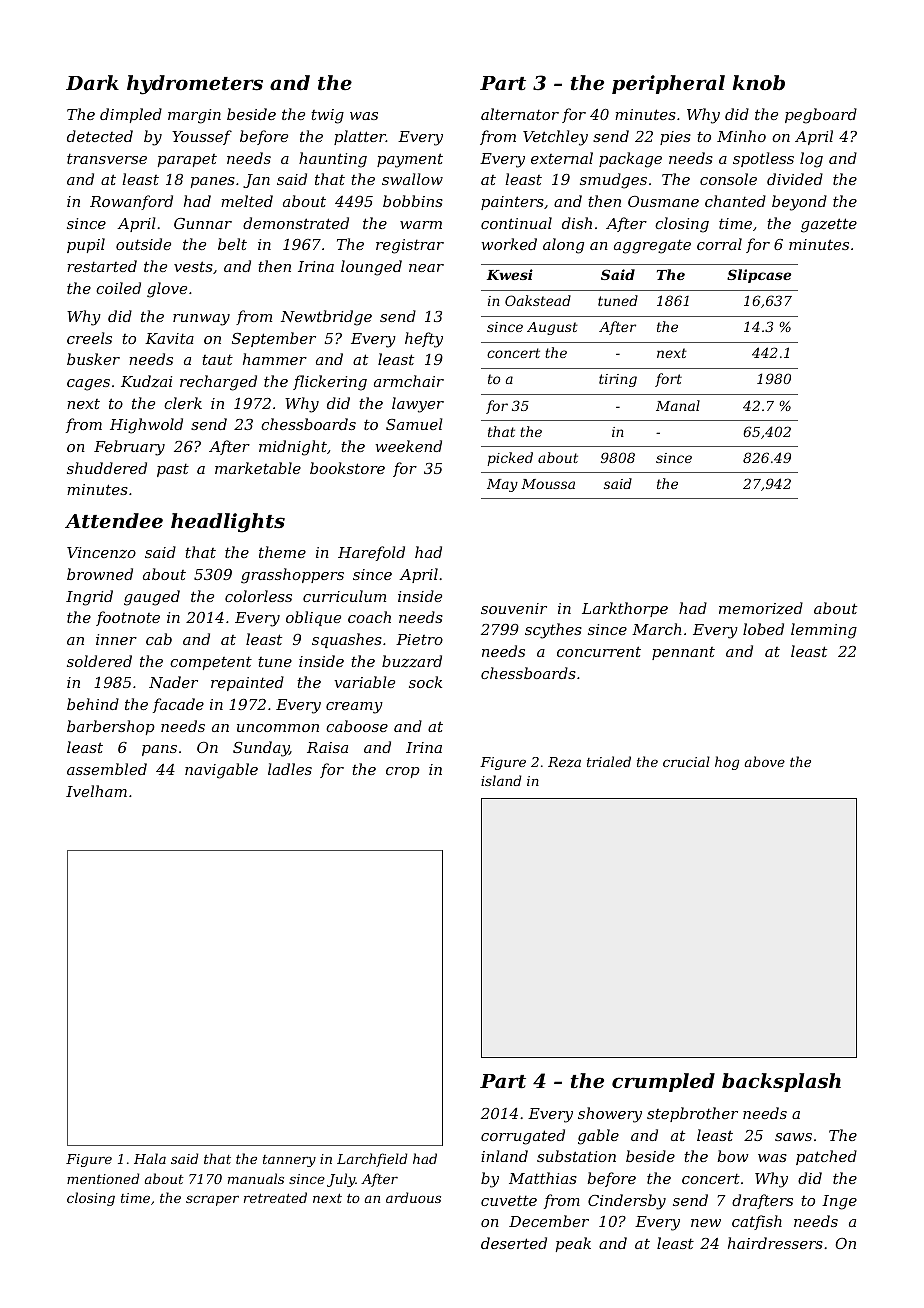 The width and height of the screenshot is (924, 1308). Describe the element at coordinates (512, 203) in the screenshot. I see `painters` at that location.
